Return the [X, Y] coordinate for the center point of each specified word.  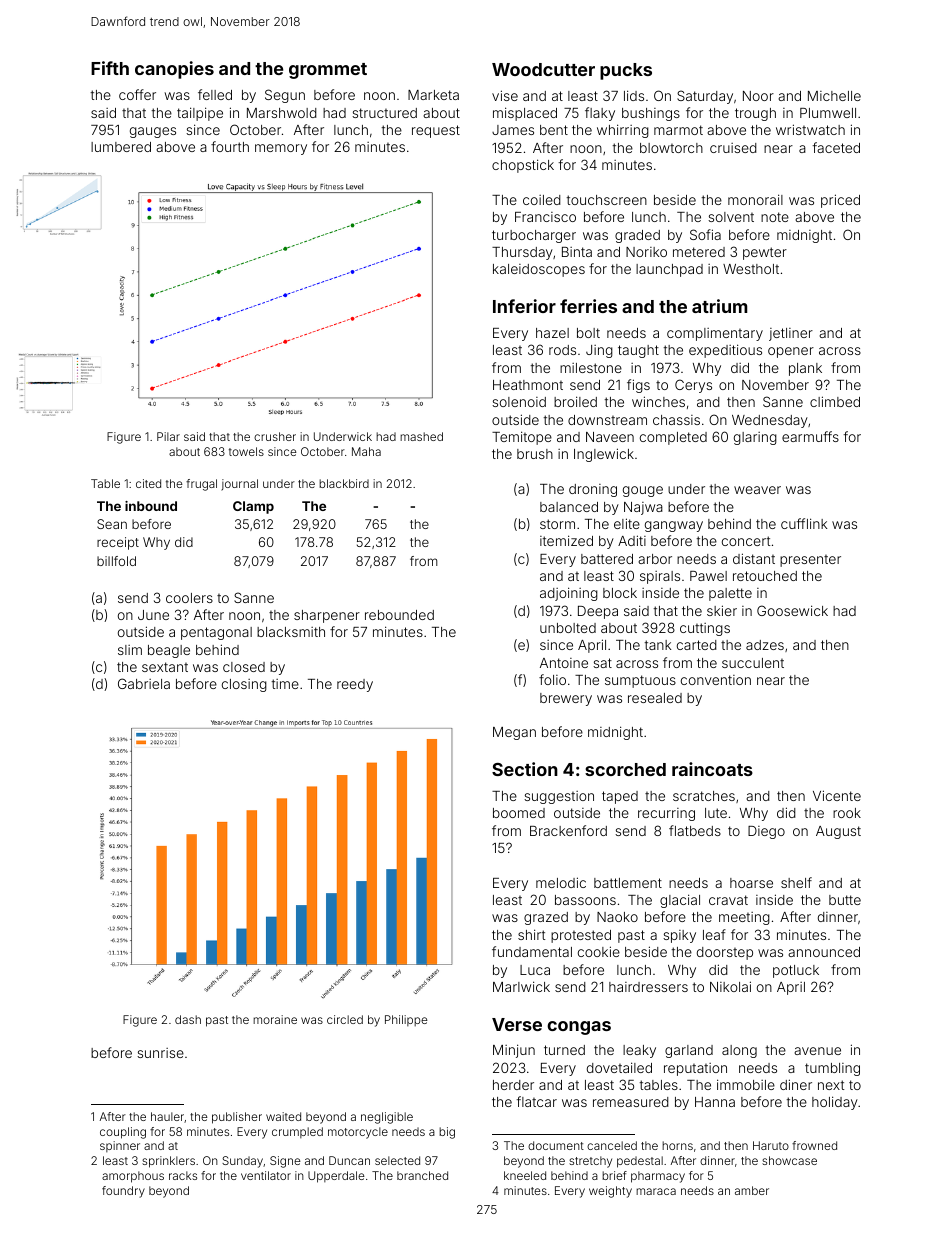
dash [188, 1019]
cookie [599, 951]
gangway [674, 526]
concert [746, 541]
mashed [421, 436]
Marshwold [282, 113]
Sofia [705, 234]
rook [847, 813]
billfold [116, 561]
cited [148, 483]
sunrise [160, 1053]
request [436, 131]
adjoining [569, 594]
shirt [531, 934]
